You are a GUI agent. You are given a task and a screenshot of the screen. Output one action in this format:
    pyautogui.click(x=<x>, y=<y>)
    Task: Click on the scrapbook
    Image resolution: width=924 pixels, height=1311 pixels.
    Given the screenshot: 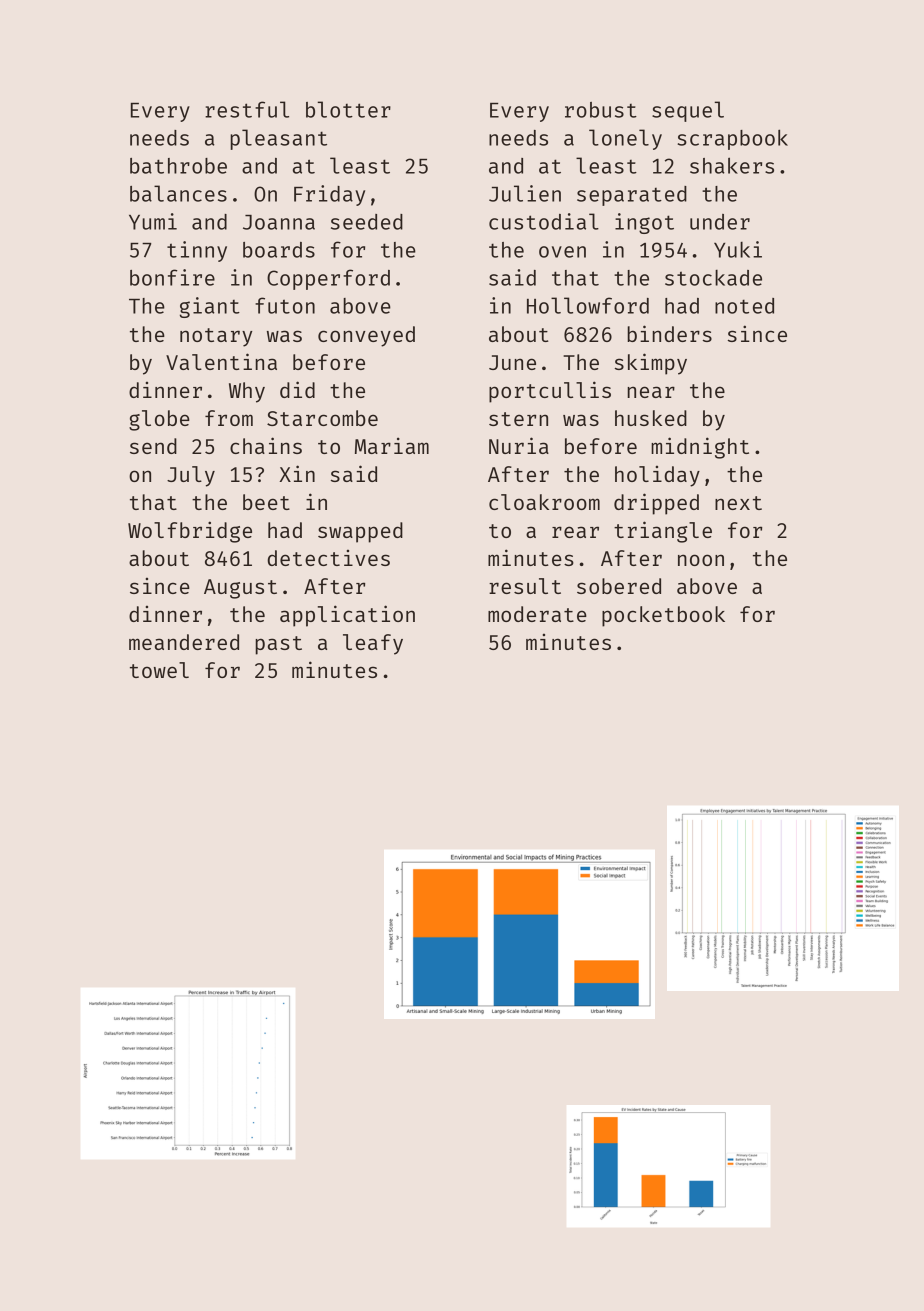 What is the action you would take?
    pyautogui.click(x=732, y=139)
